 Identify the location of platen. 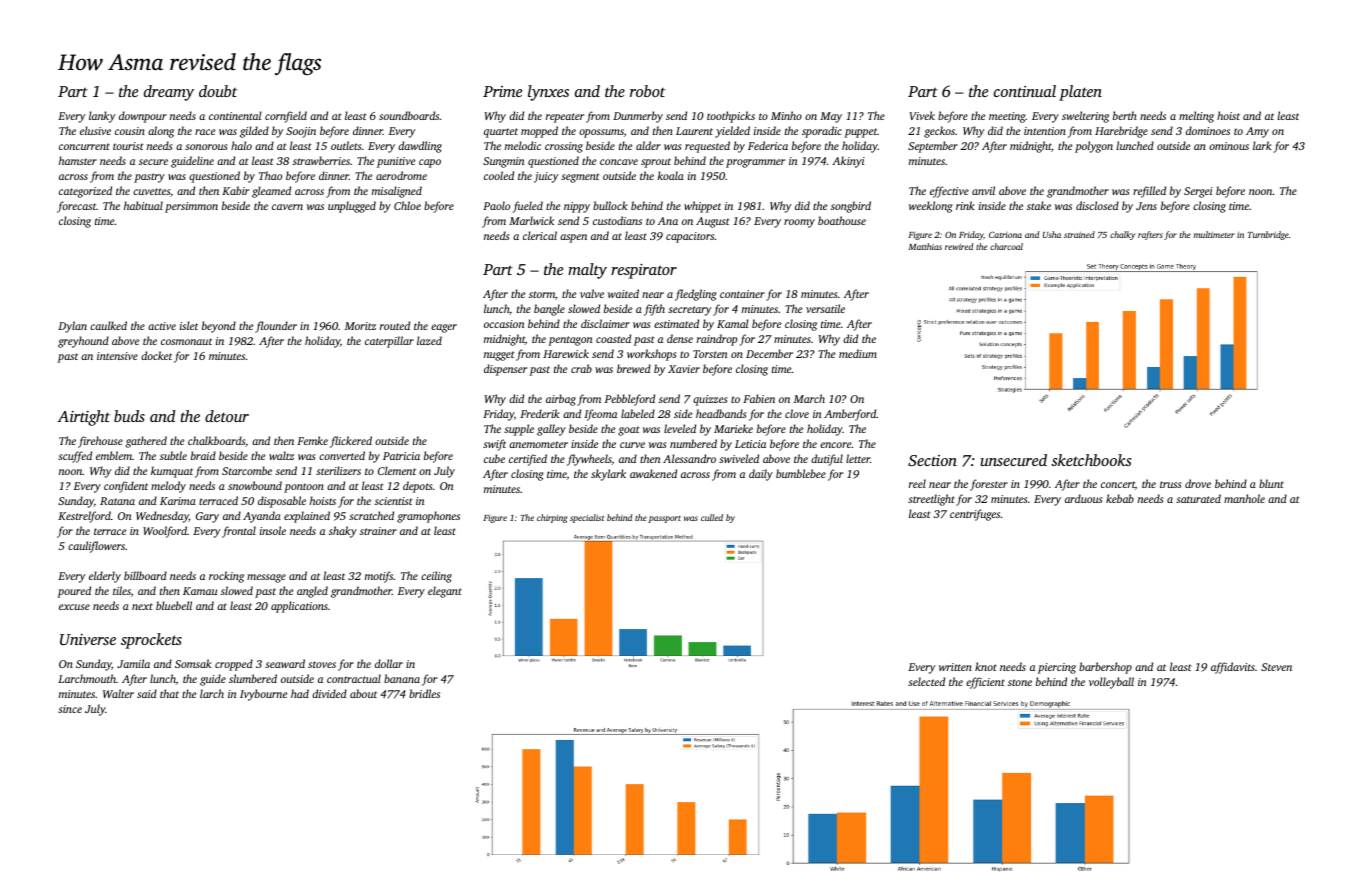
(1080, 93).
